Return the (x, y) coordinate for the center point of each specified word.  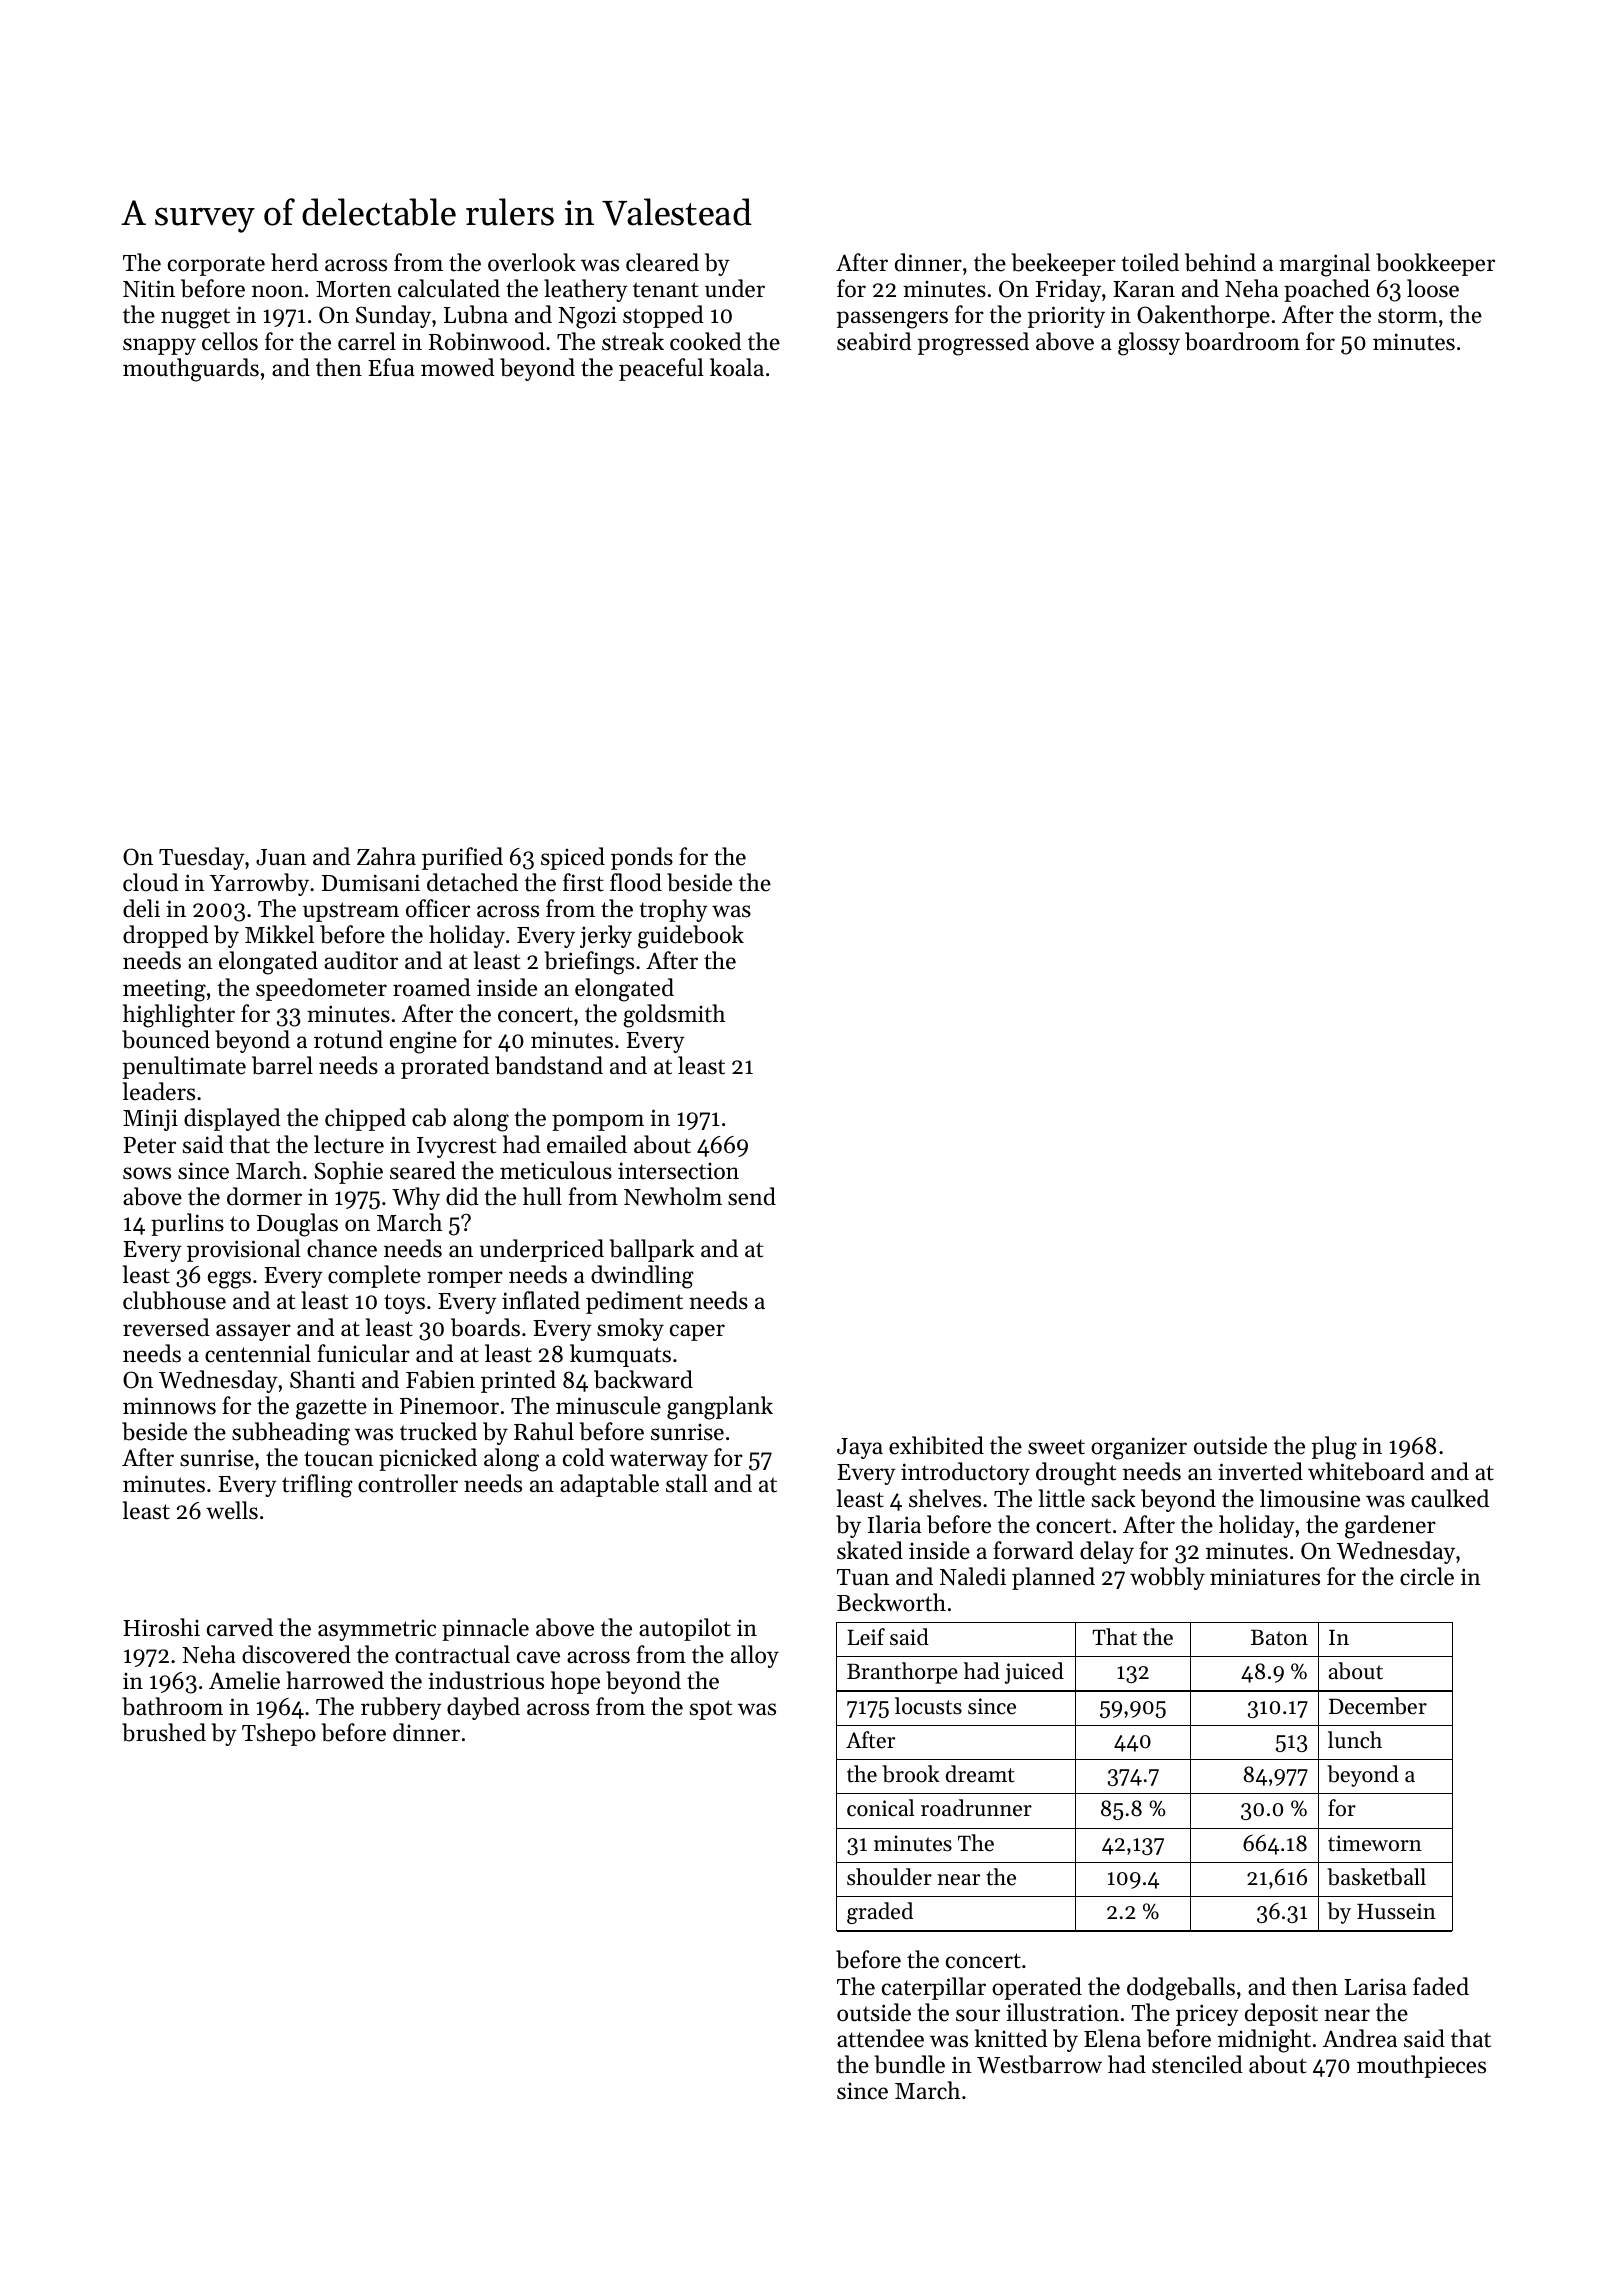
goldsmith (674, 1016)
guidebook (691, 937)
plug (1334, 1448)
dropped (166, 936)
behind (1220, 262)
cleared (662, 262)
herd (294, 262)
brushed (164, 1732)
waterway (659, 1461)
